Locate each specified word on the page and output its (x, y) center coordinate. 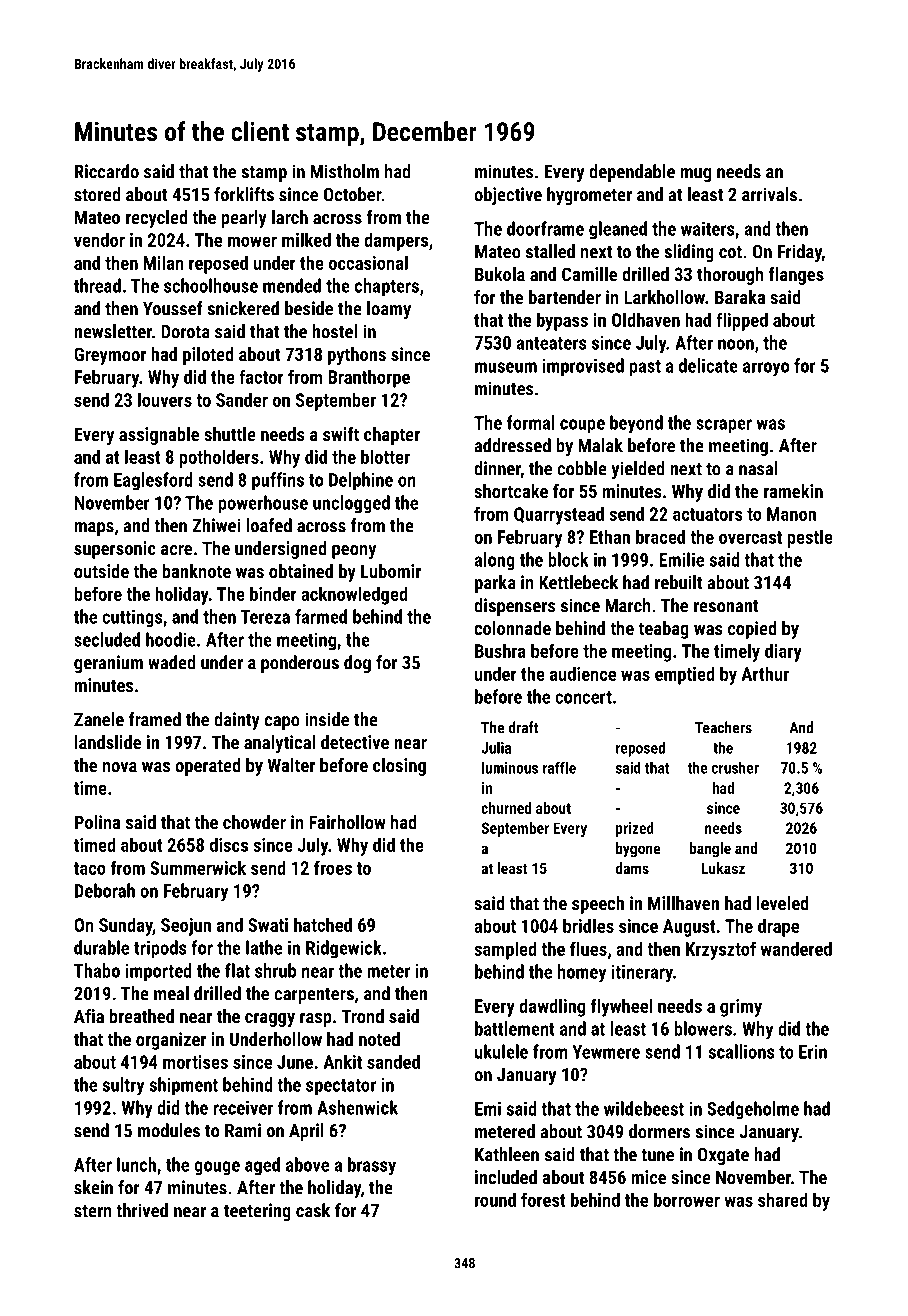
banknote (196, 571)
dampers (396, 241)
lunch (136, 1164)
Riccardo (107, 171)
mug (695, 175)
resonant (726, 606)
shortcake (511, 491)
